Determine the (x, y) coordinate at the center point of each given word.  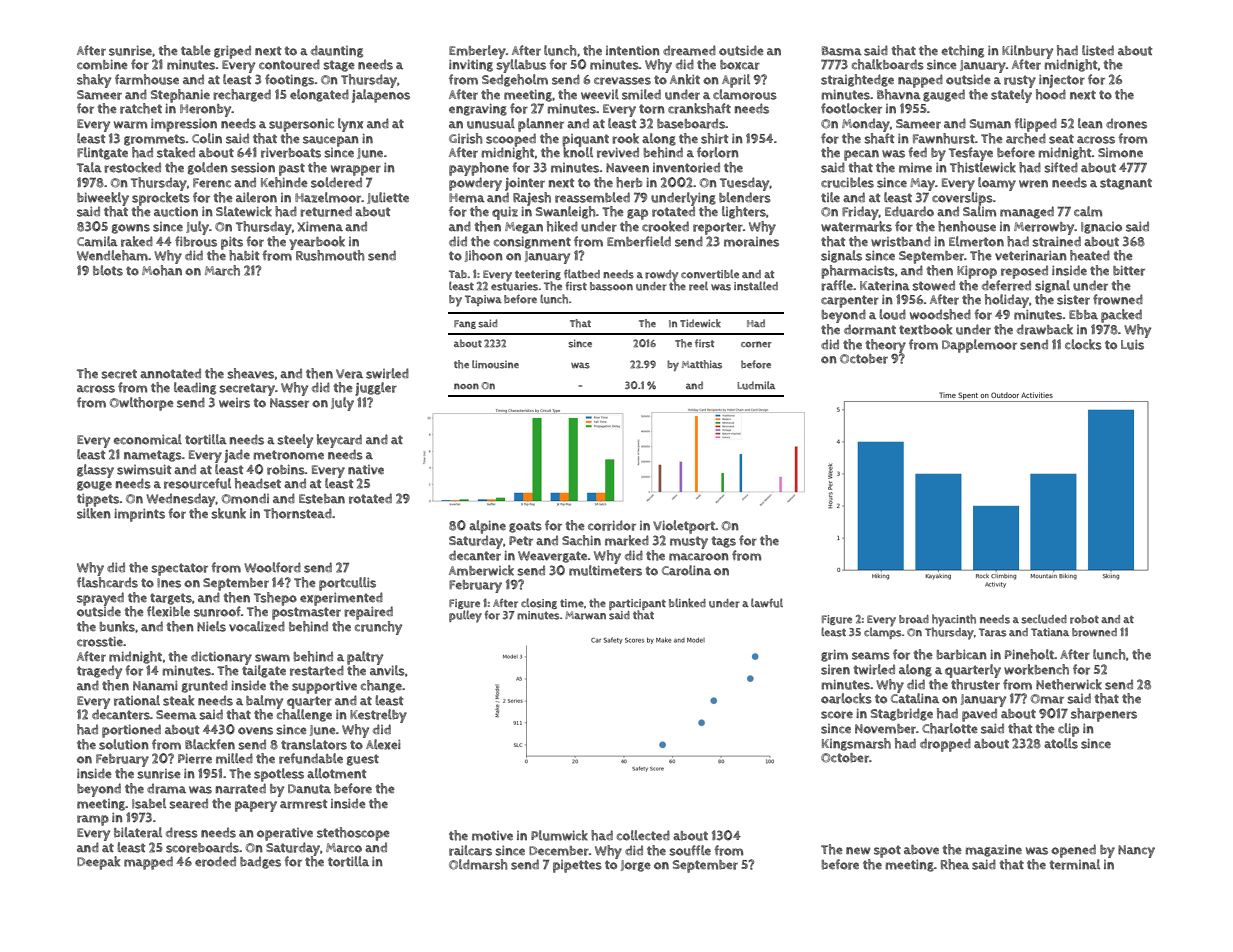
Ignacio (1101, 228)
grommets (154, 140)
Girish (465, 138)
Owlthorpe (141, 404)
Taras (992, 632)
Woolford (272, 567)
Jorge (636, 866)
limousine (495, 364)
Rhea (955, 864)
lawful (767, 603)
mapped (148, 863)
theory (886, 346)
